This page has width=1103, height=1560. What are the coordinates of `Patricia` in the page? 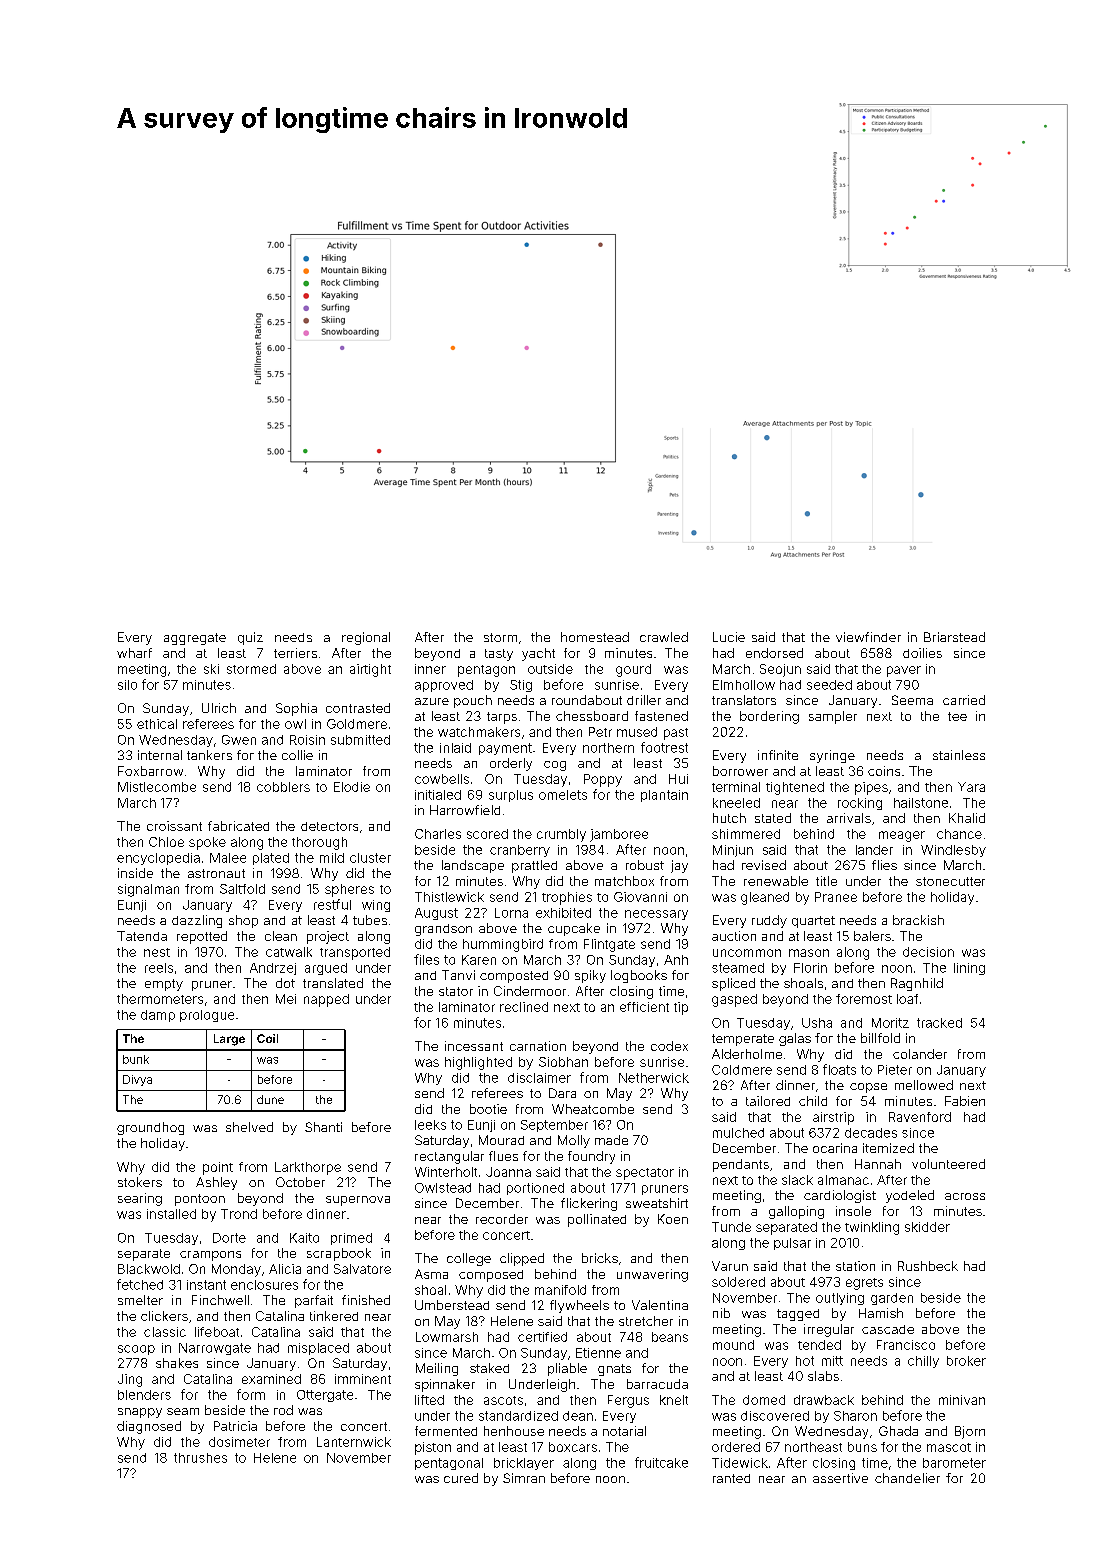 It's located at (235, 1426).
